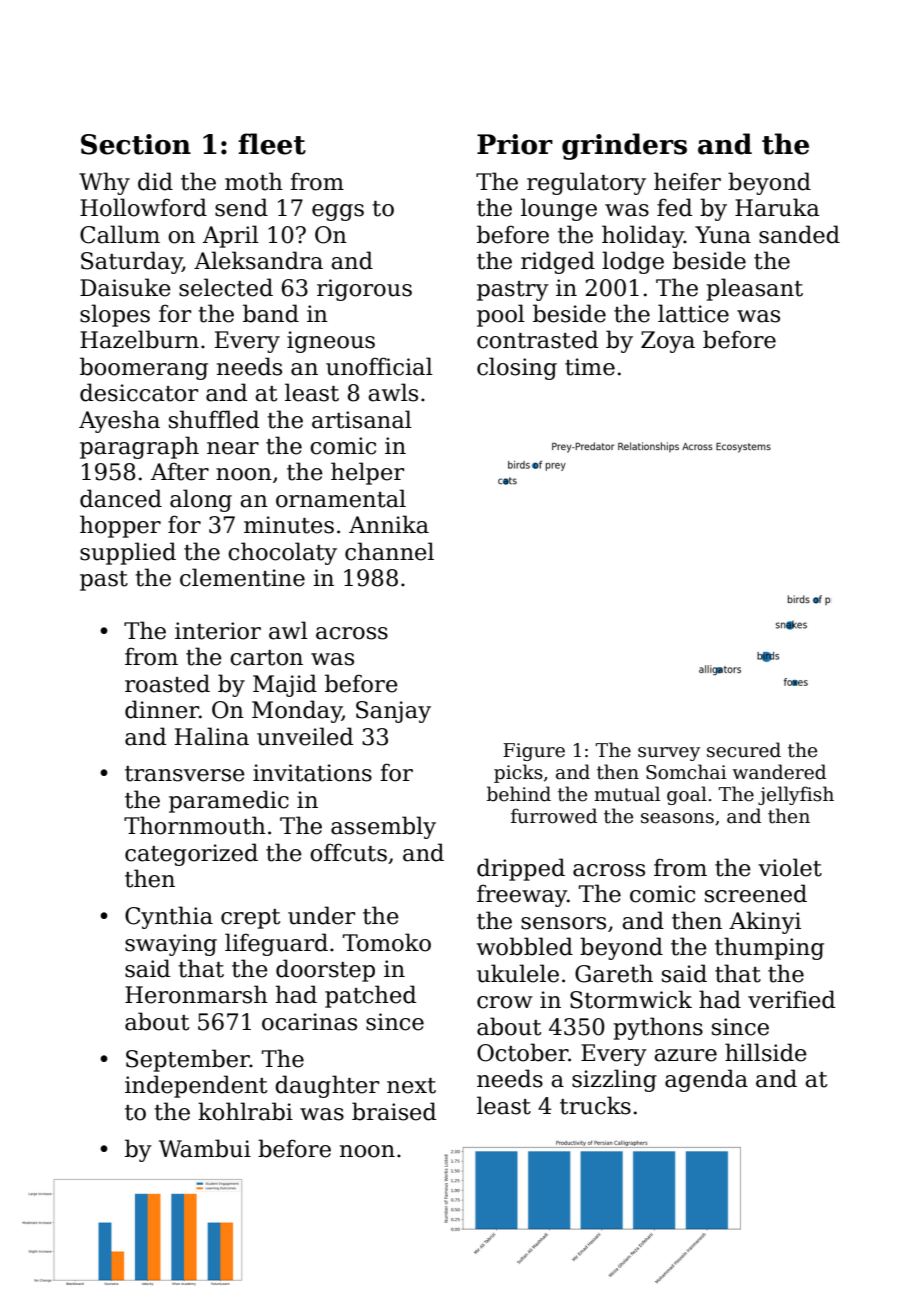  What do you see at coordinates (790, 867) in the image?
I see `violet` at bounding box center [790, 867].
